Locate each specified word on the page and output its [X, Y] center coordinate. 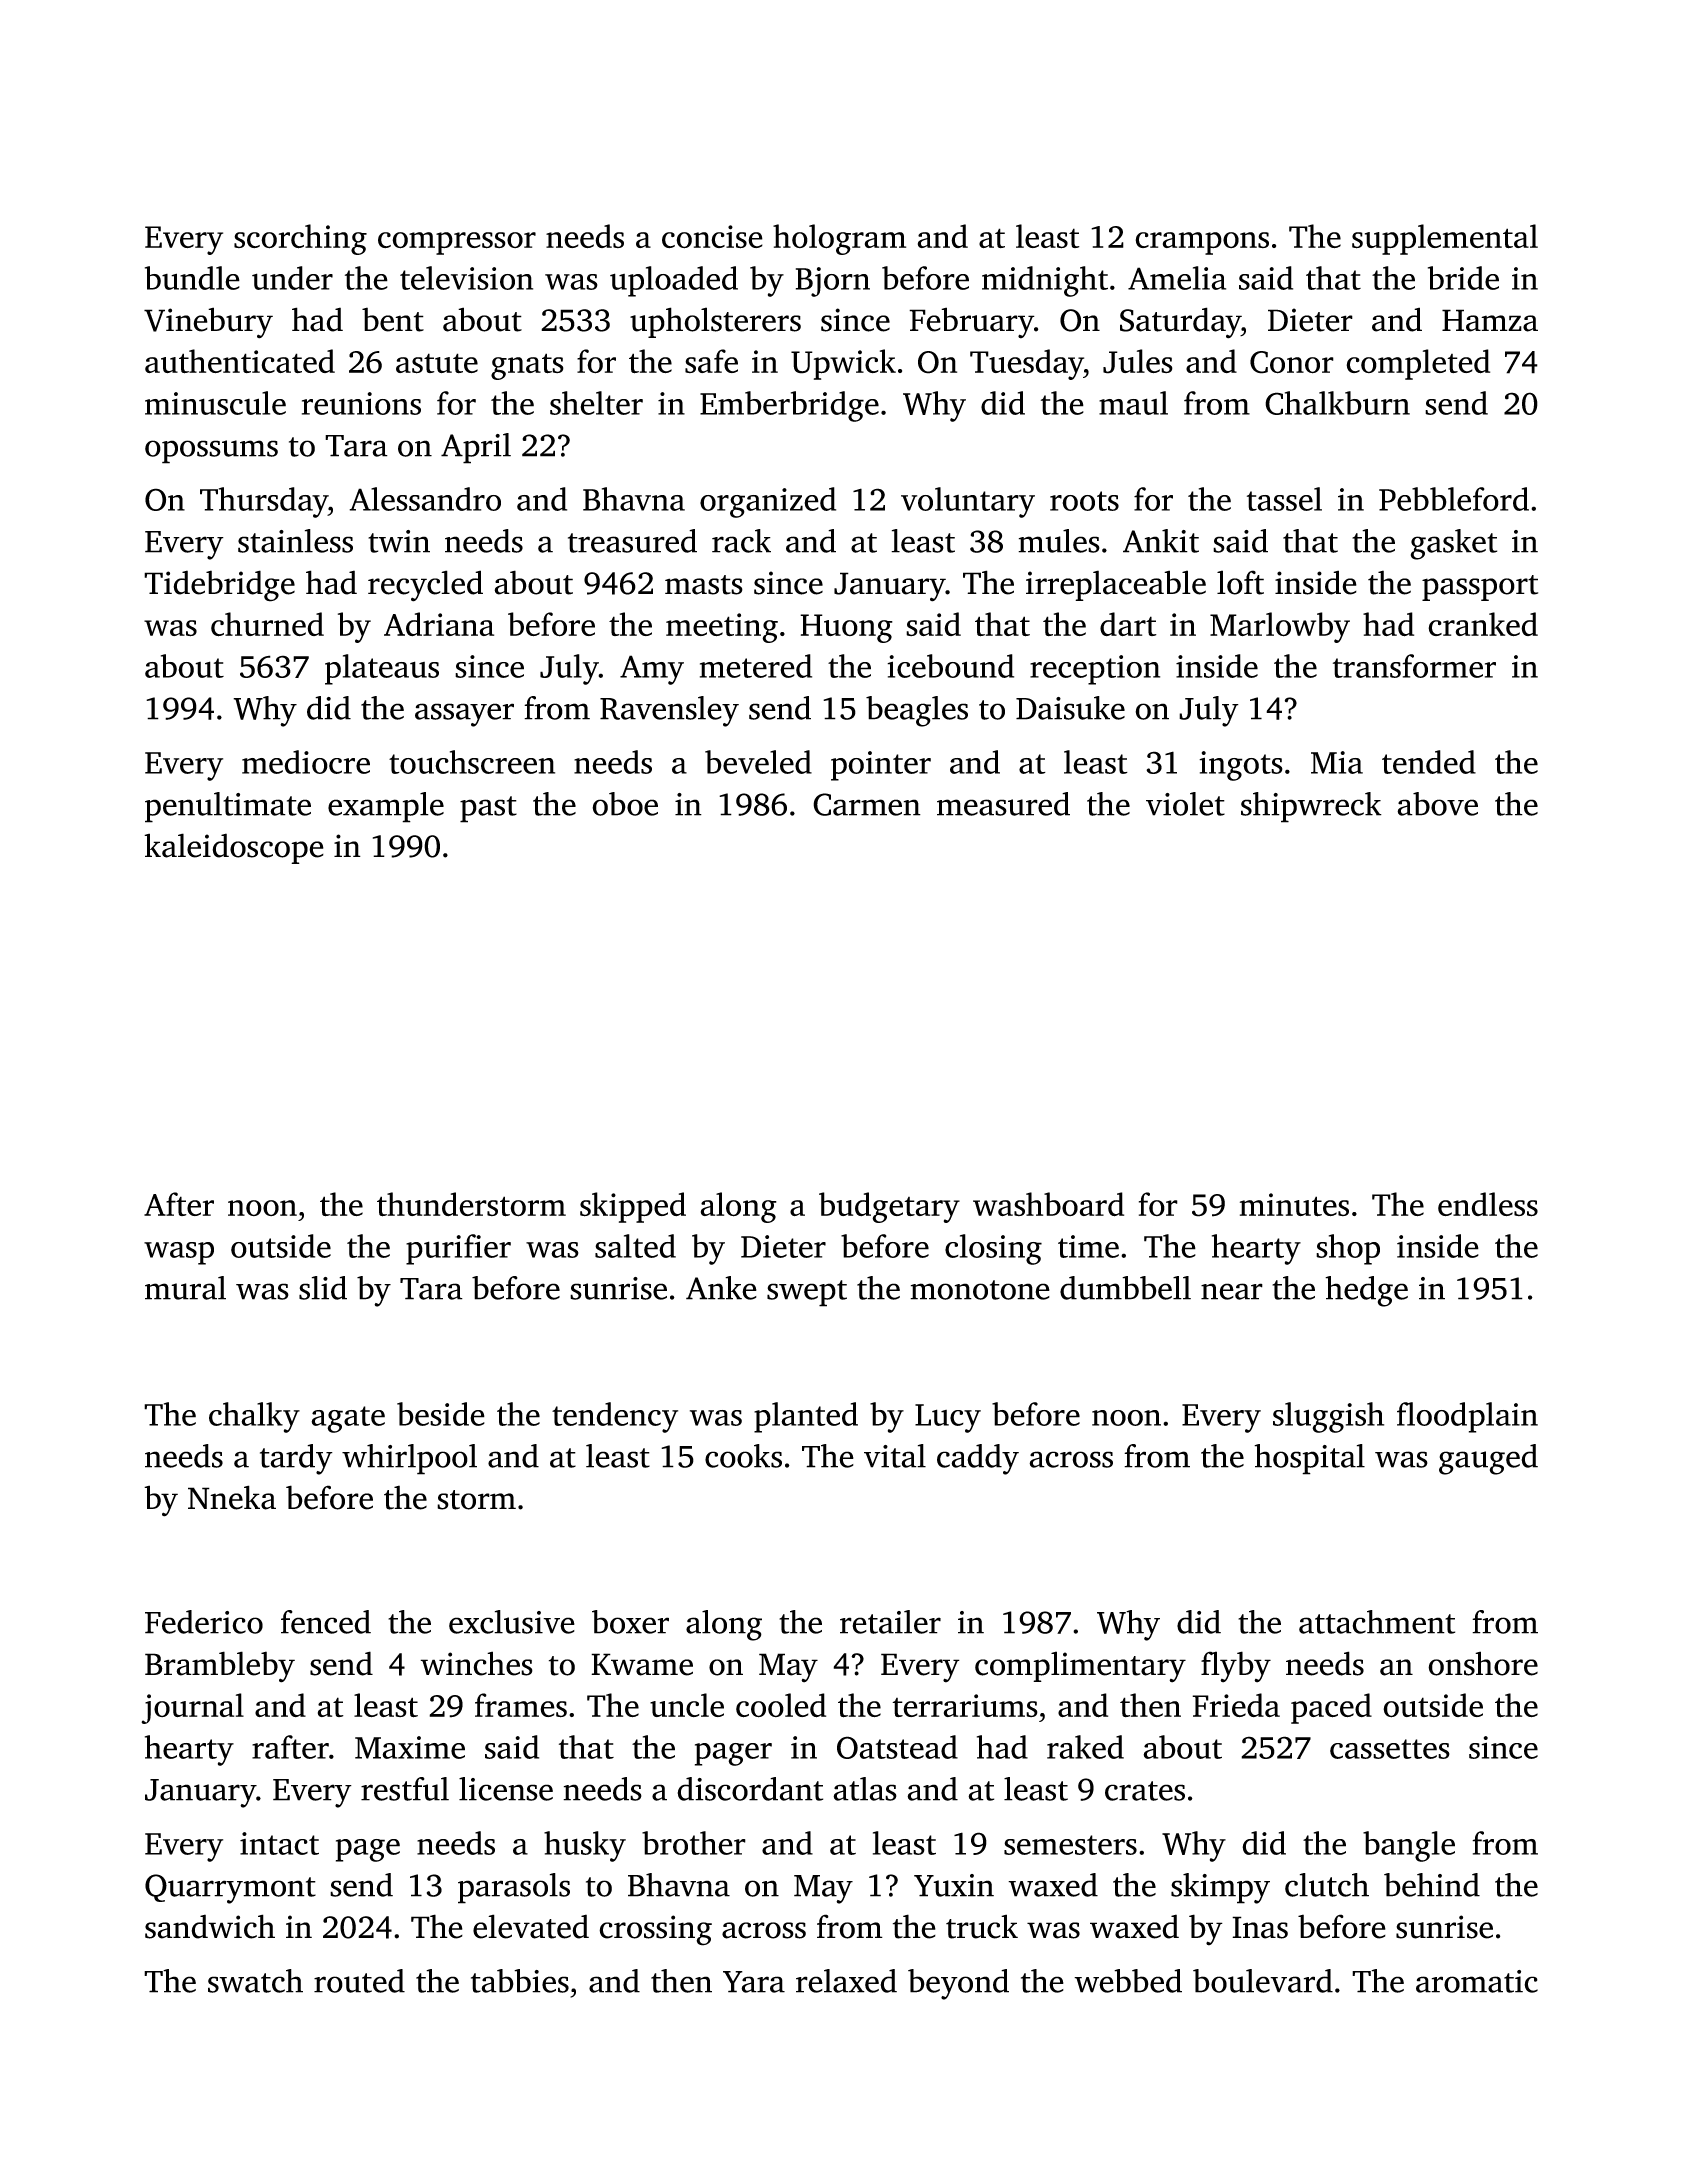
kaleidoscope [234, 848]
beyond [958, 1984]
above [1437, 804]
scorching [300, 239]
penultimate [228, 807]
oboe [625, 804]
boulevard [1263, 1981]
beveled [758, 762]
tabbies [520, 1981]
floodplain [1467, 1417]
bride [1463, 278]
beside [441, 1414]
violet [1185, 804]
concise [712, 237]
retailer [890, 1622]
